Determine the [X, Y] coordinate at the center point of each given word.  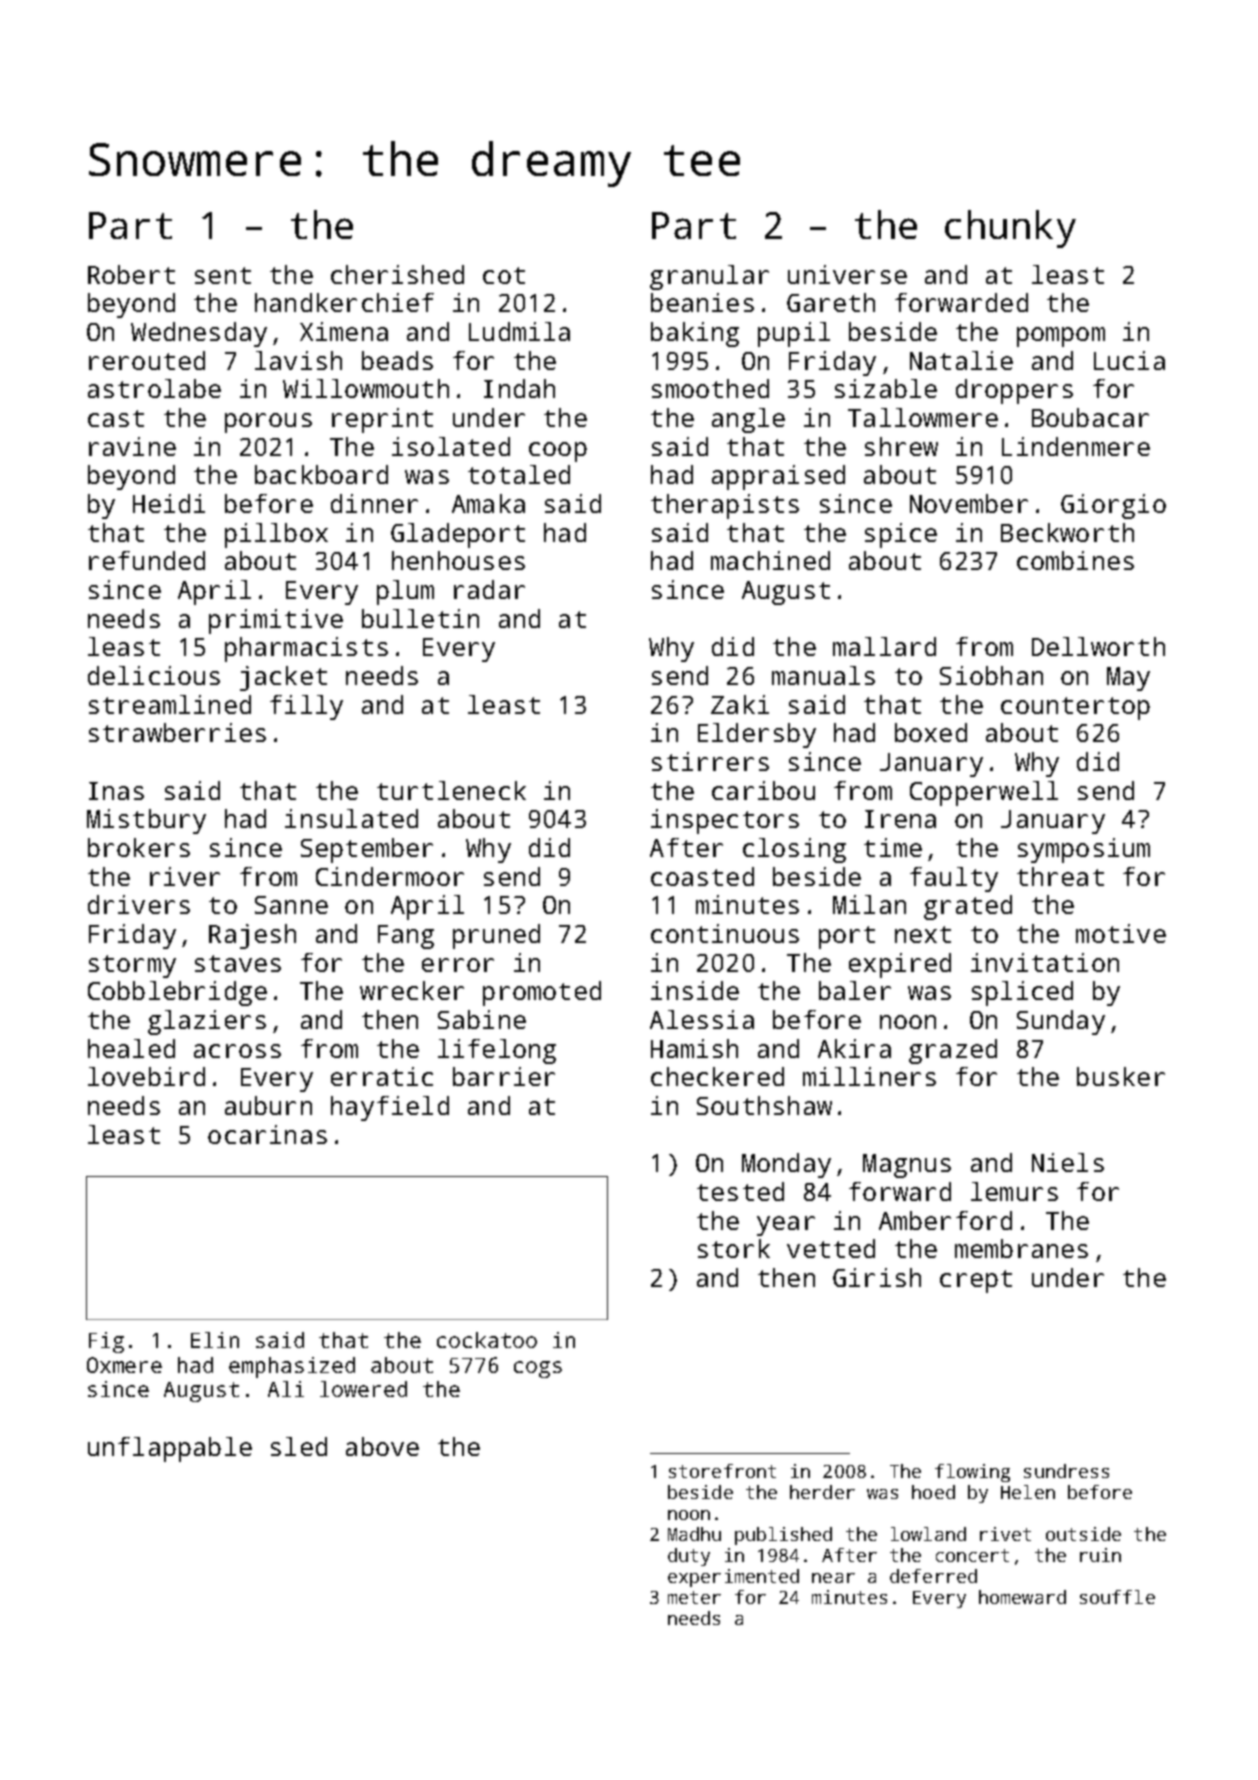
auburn [268, 1105]
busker [1121, 1076]
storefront [722, 1471]
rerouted [147, 360]
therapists [725, 506]
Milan [869, 904]
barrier [504, 1076]
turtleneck [451, 790]
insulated [351, 818]
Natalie [961, 360]
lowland [928, 1534]
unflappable [170, 1449]
